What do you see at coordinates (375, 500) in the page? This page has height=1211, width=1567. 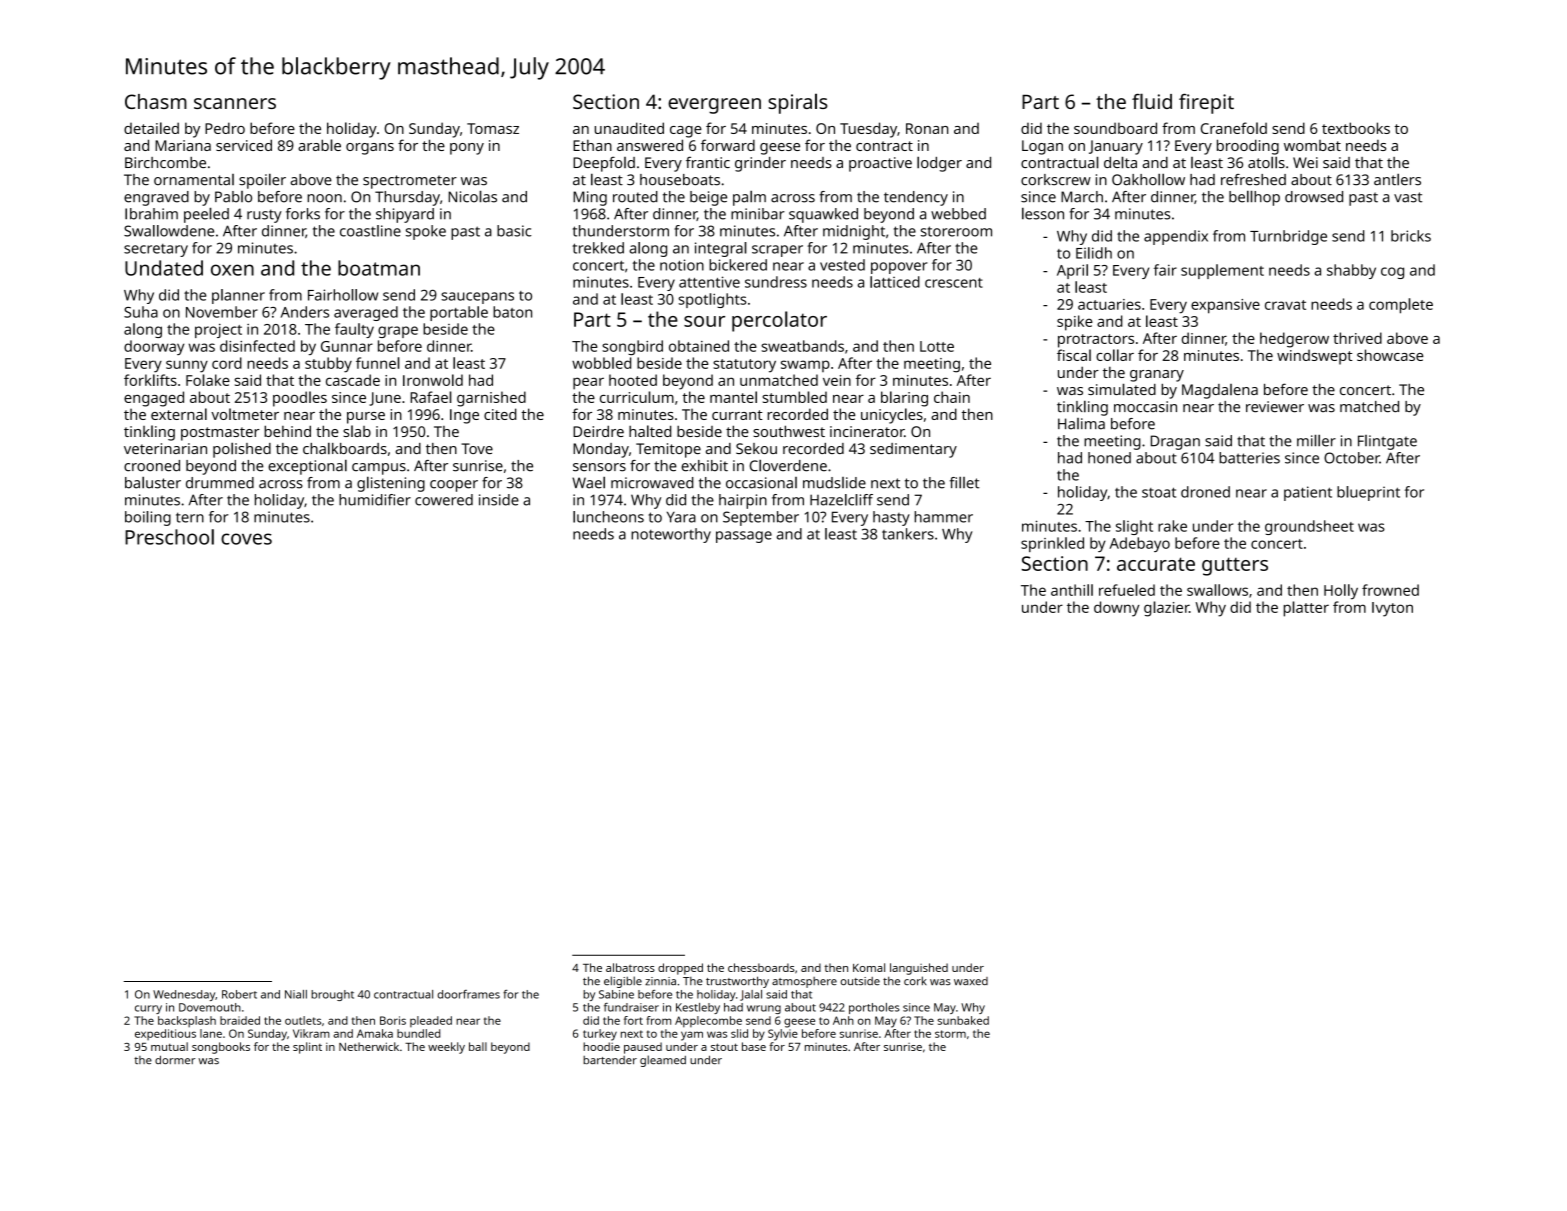 I see `humidifier` at bounding box center [375, 500].
